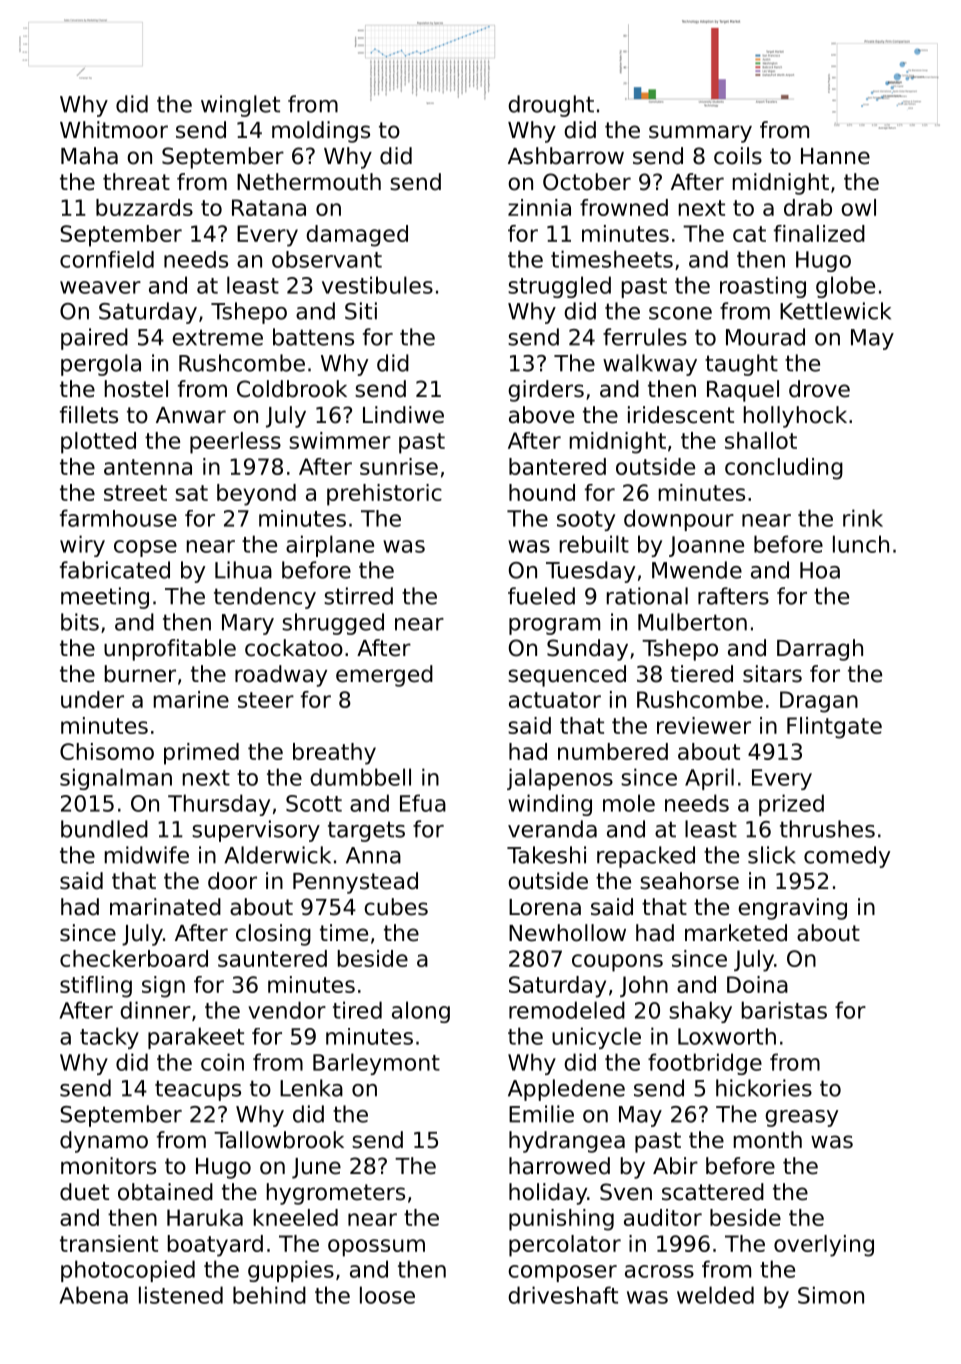  What do you see at coordinates (361, 311) in the screenshot?
I see `Siti` at bounding box center [361, 311].
